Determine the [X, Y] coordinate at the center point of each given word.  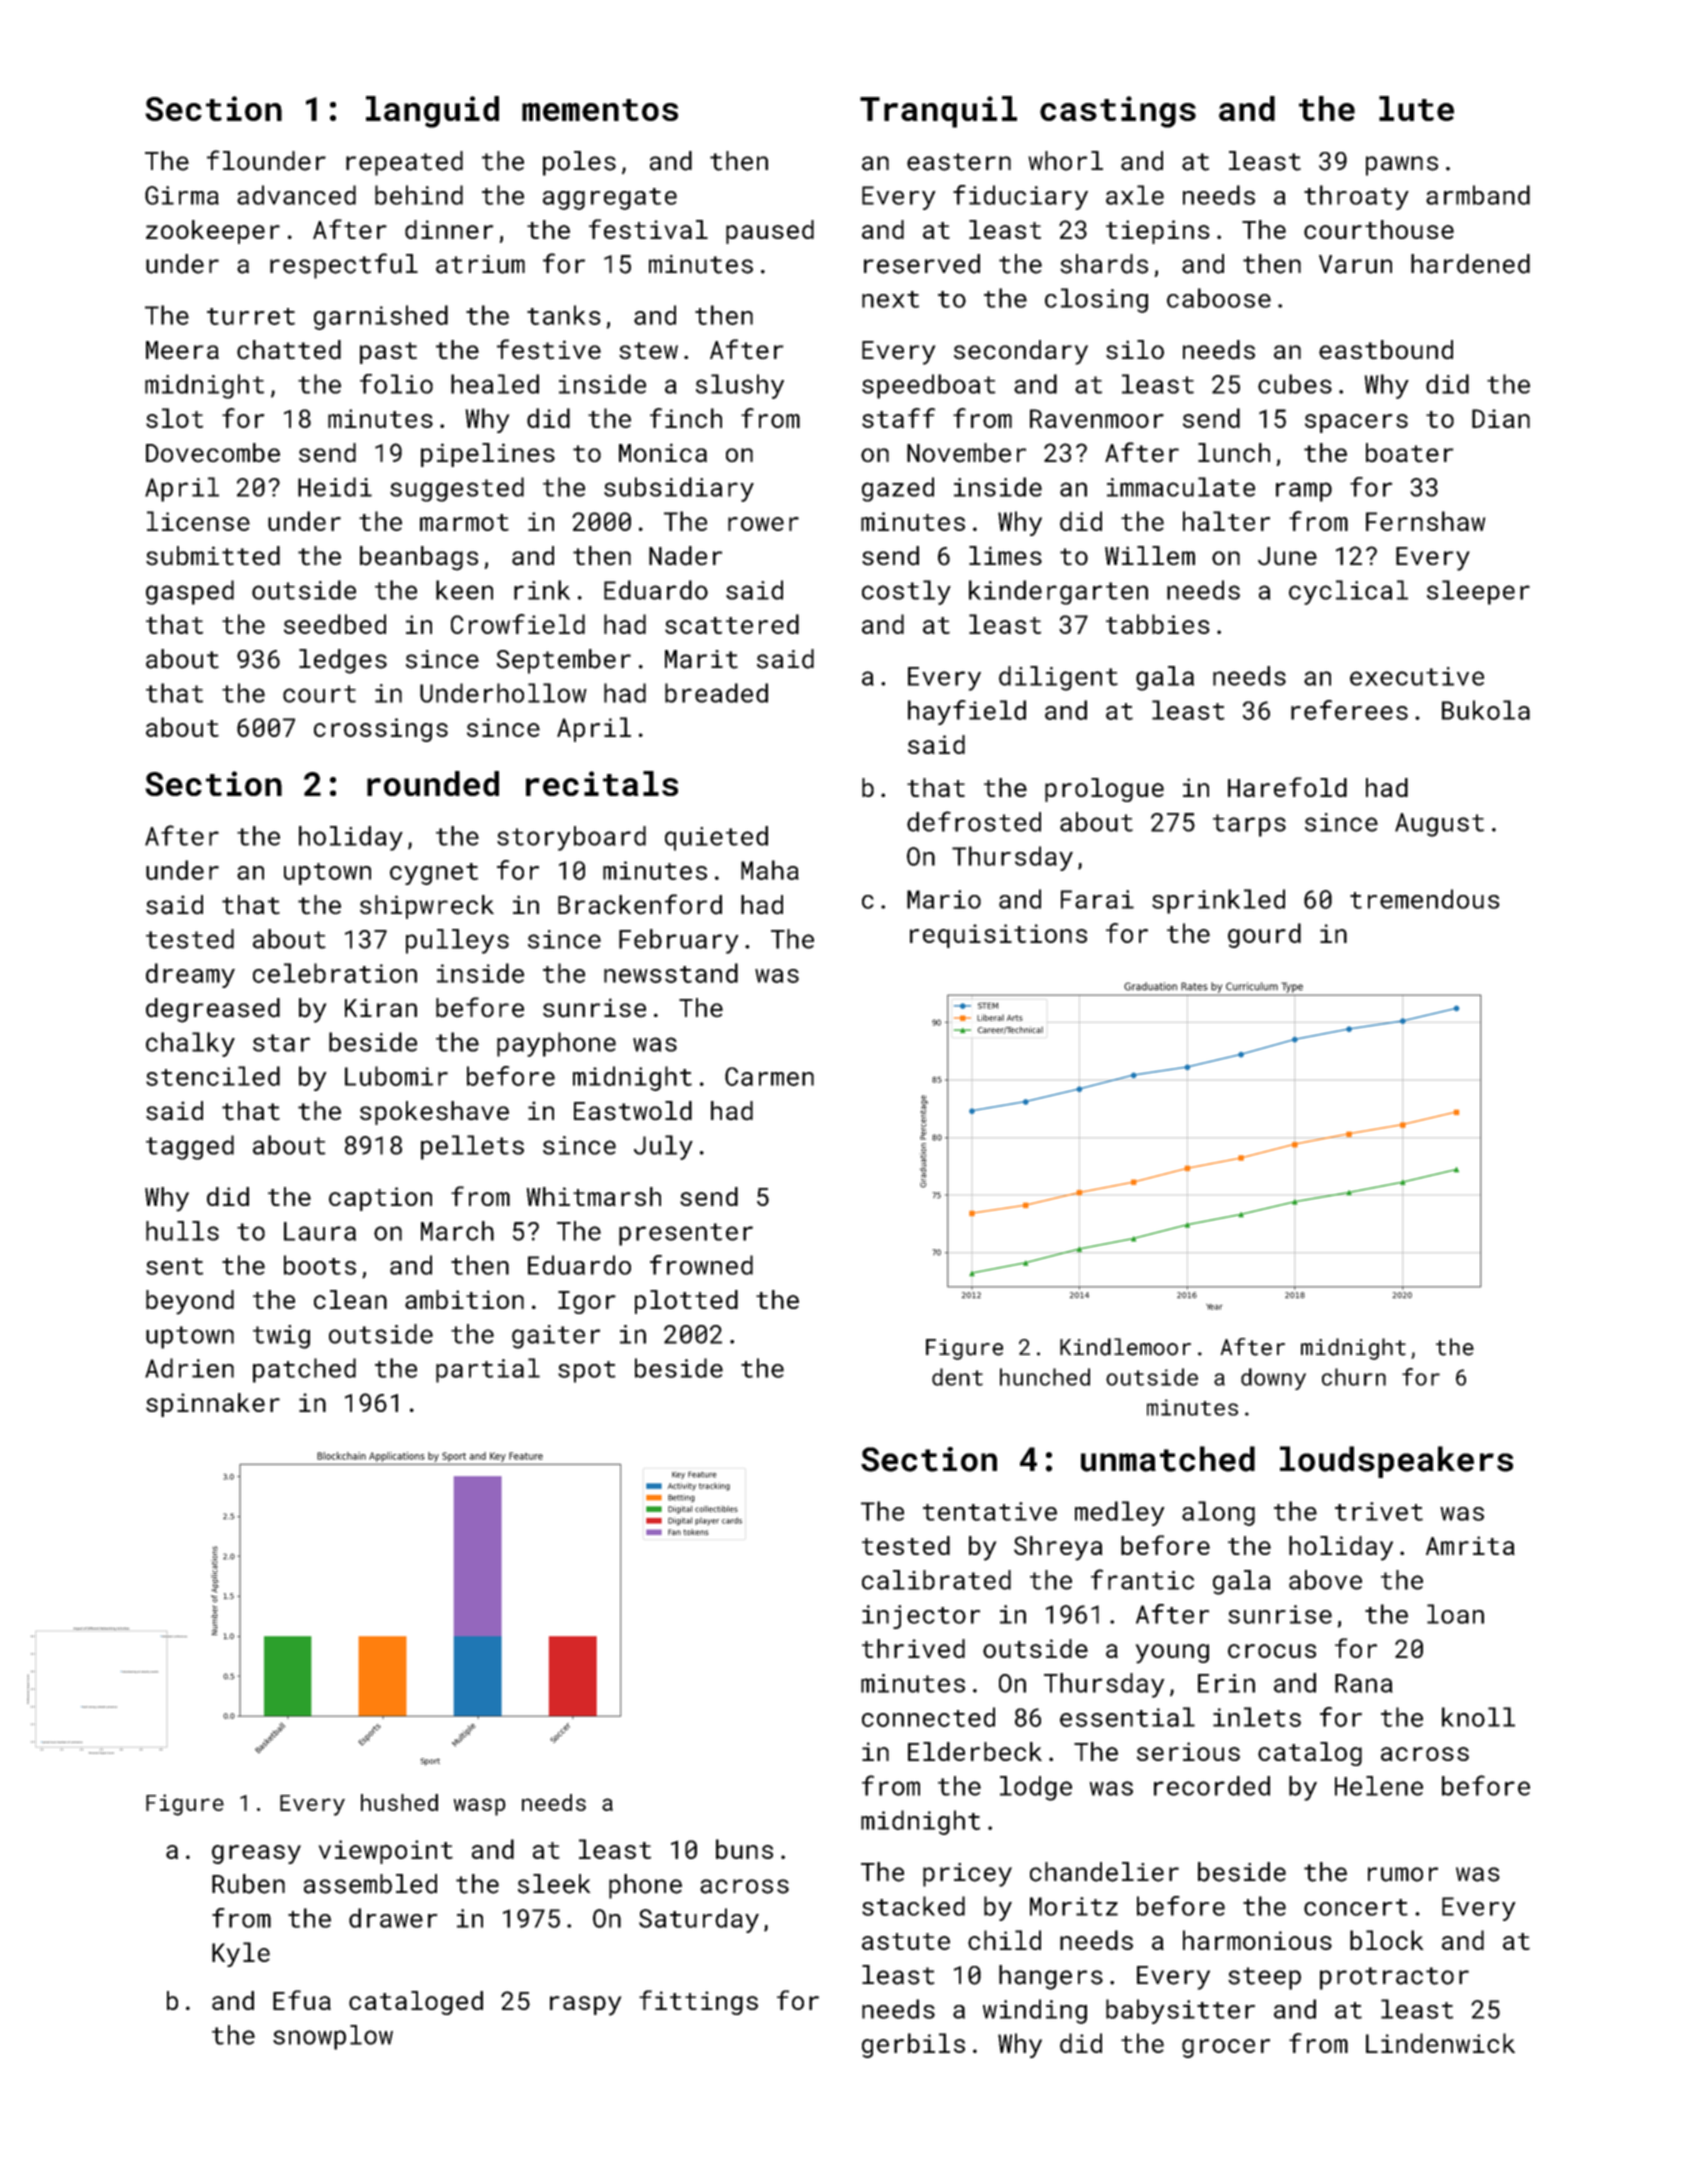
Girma [182, 195]
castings [1118, 112]
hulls [182, 1231]
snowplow [333, 2037]
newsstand [671, 973]
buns [744, 1849]
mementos [600, 110]
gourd [1264, 935]
